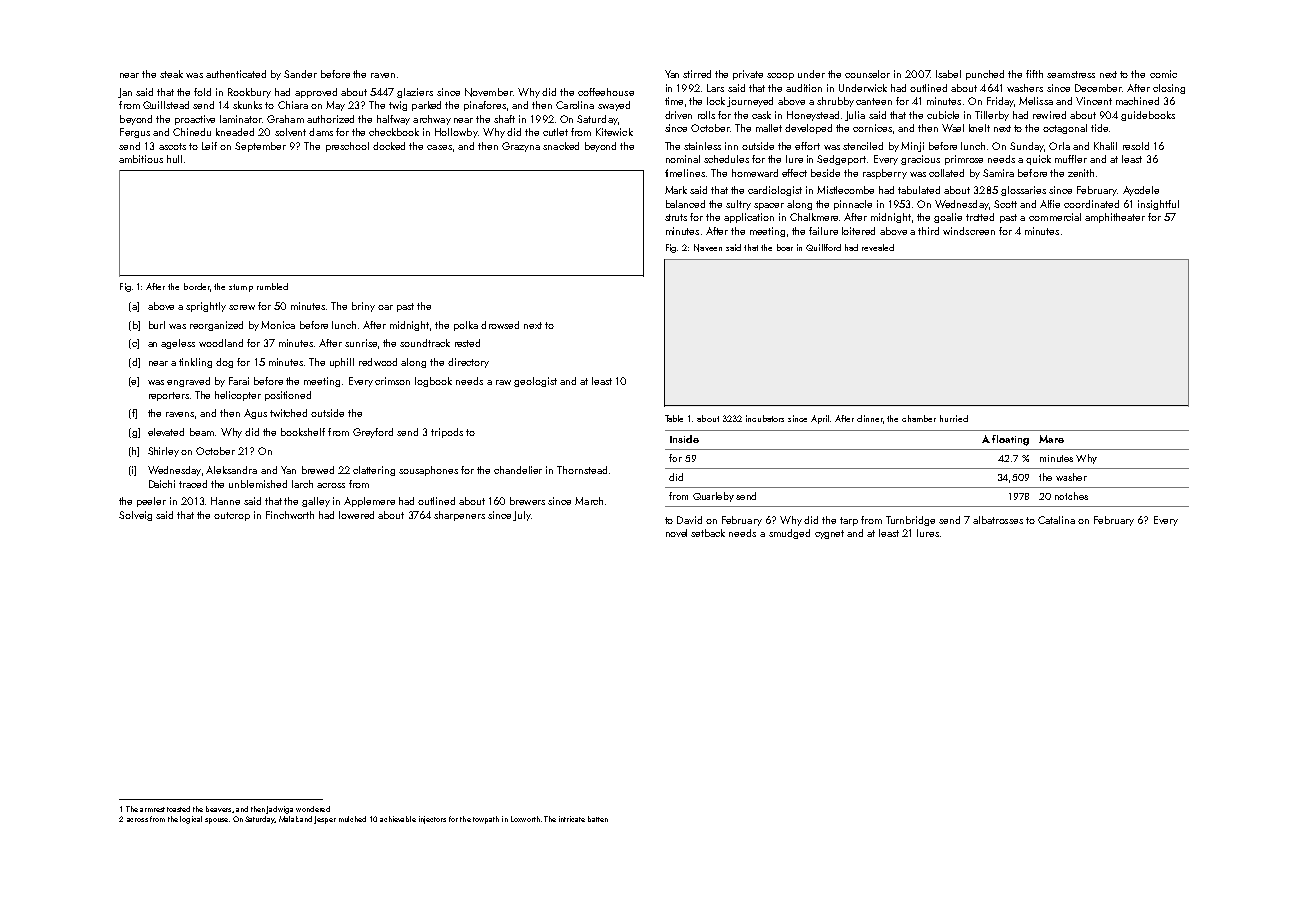 Image resolution: width=1308 pixels, height=924 pixels. I want to click on wondered, so click(313, 809).
